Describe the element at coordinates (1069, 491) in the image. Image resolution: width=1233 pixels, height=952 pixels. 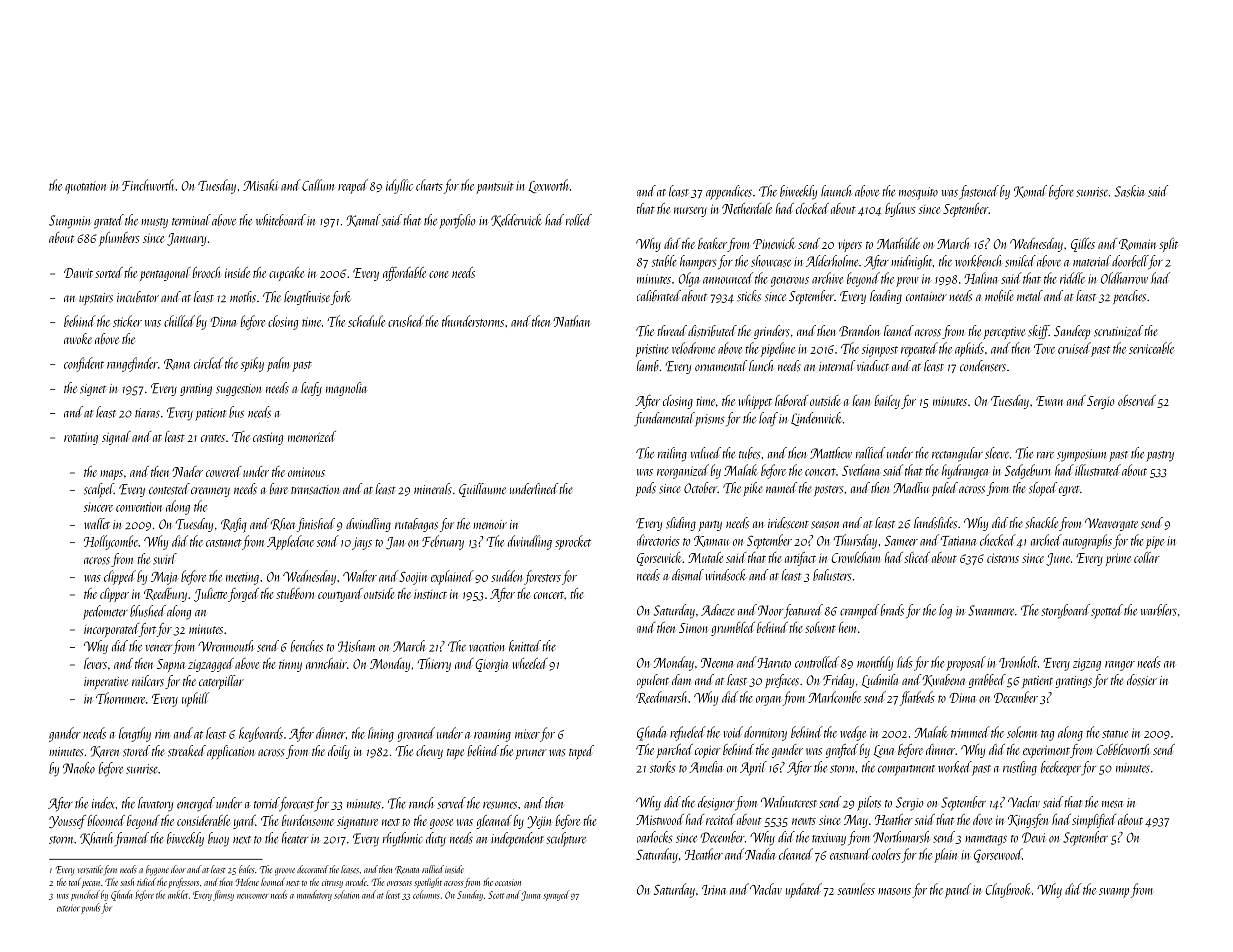
I see `egret` at that location.
